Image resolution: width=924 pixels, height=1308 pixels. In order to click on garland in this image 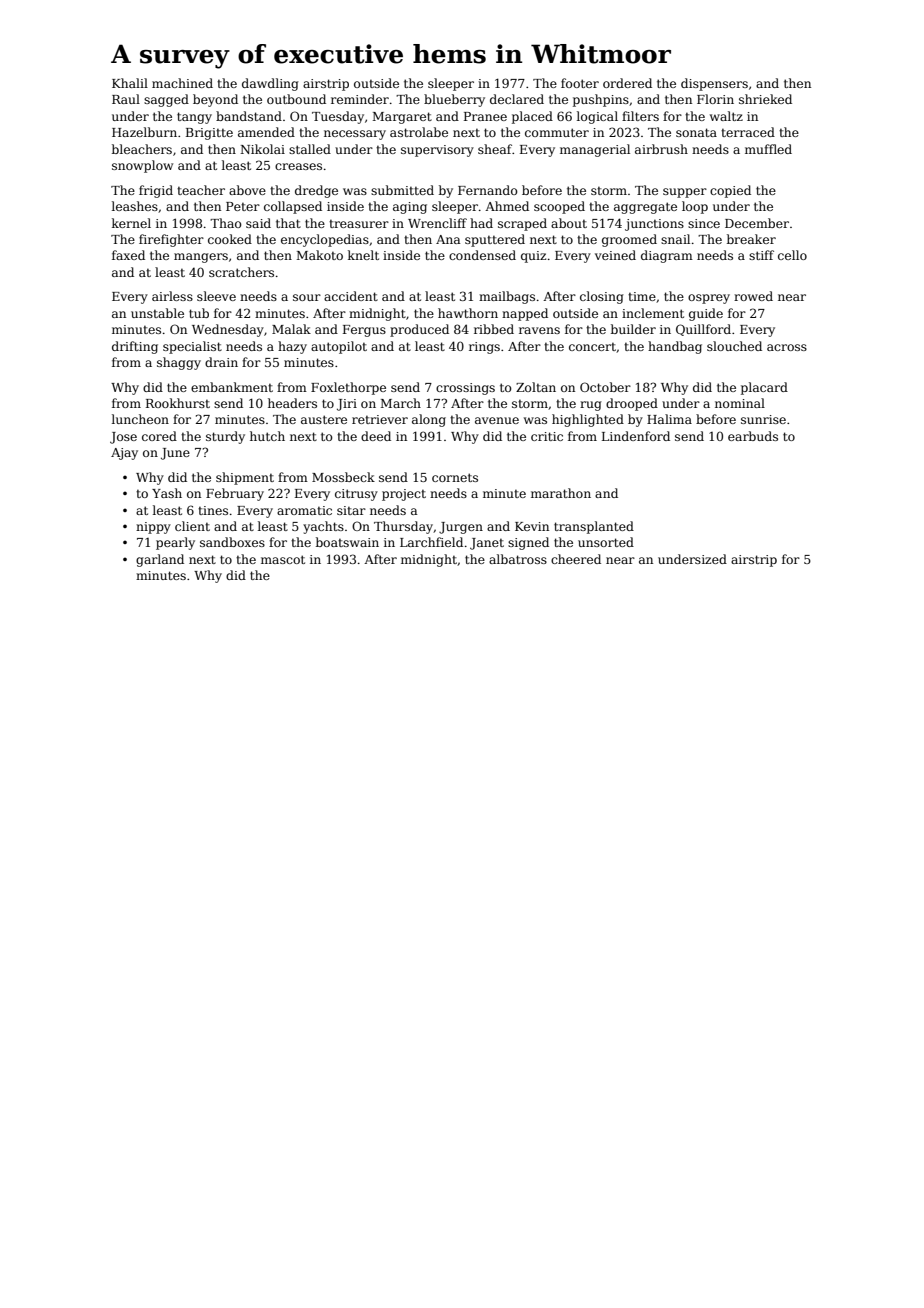, I will do `click(160, 560)`.
